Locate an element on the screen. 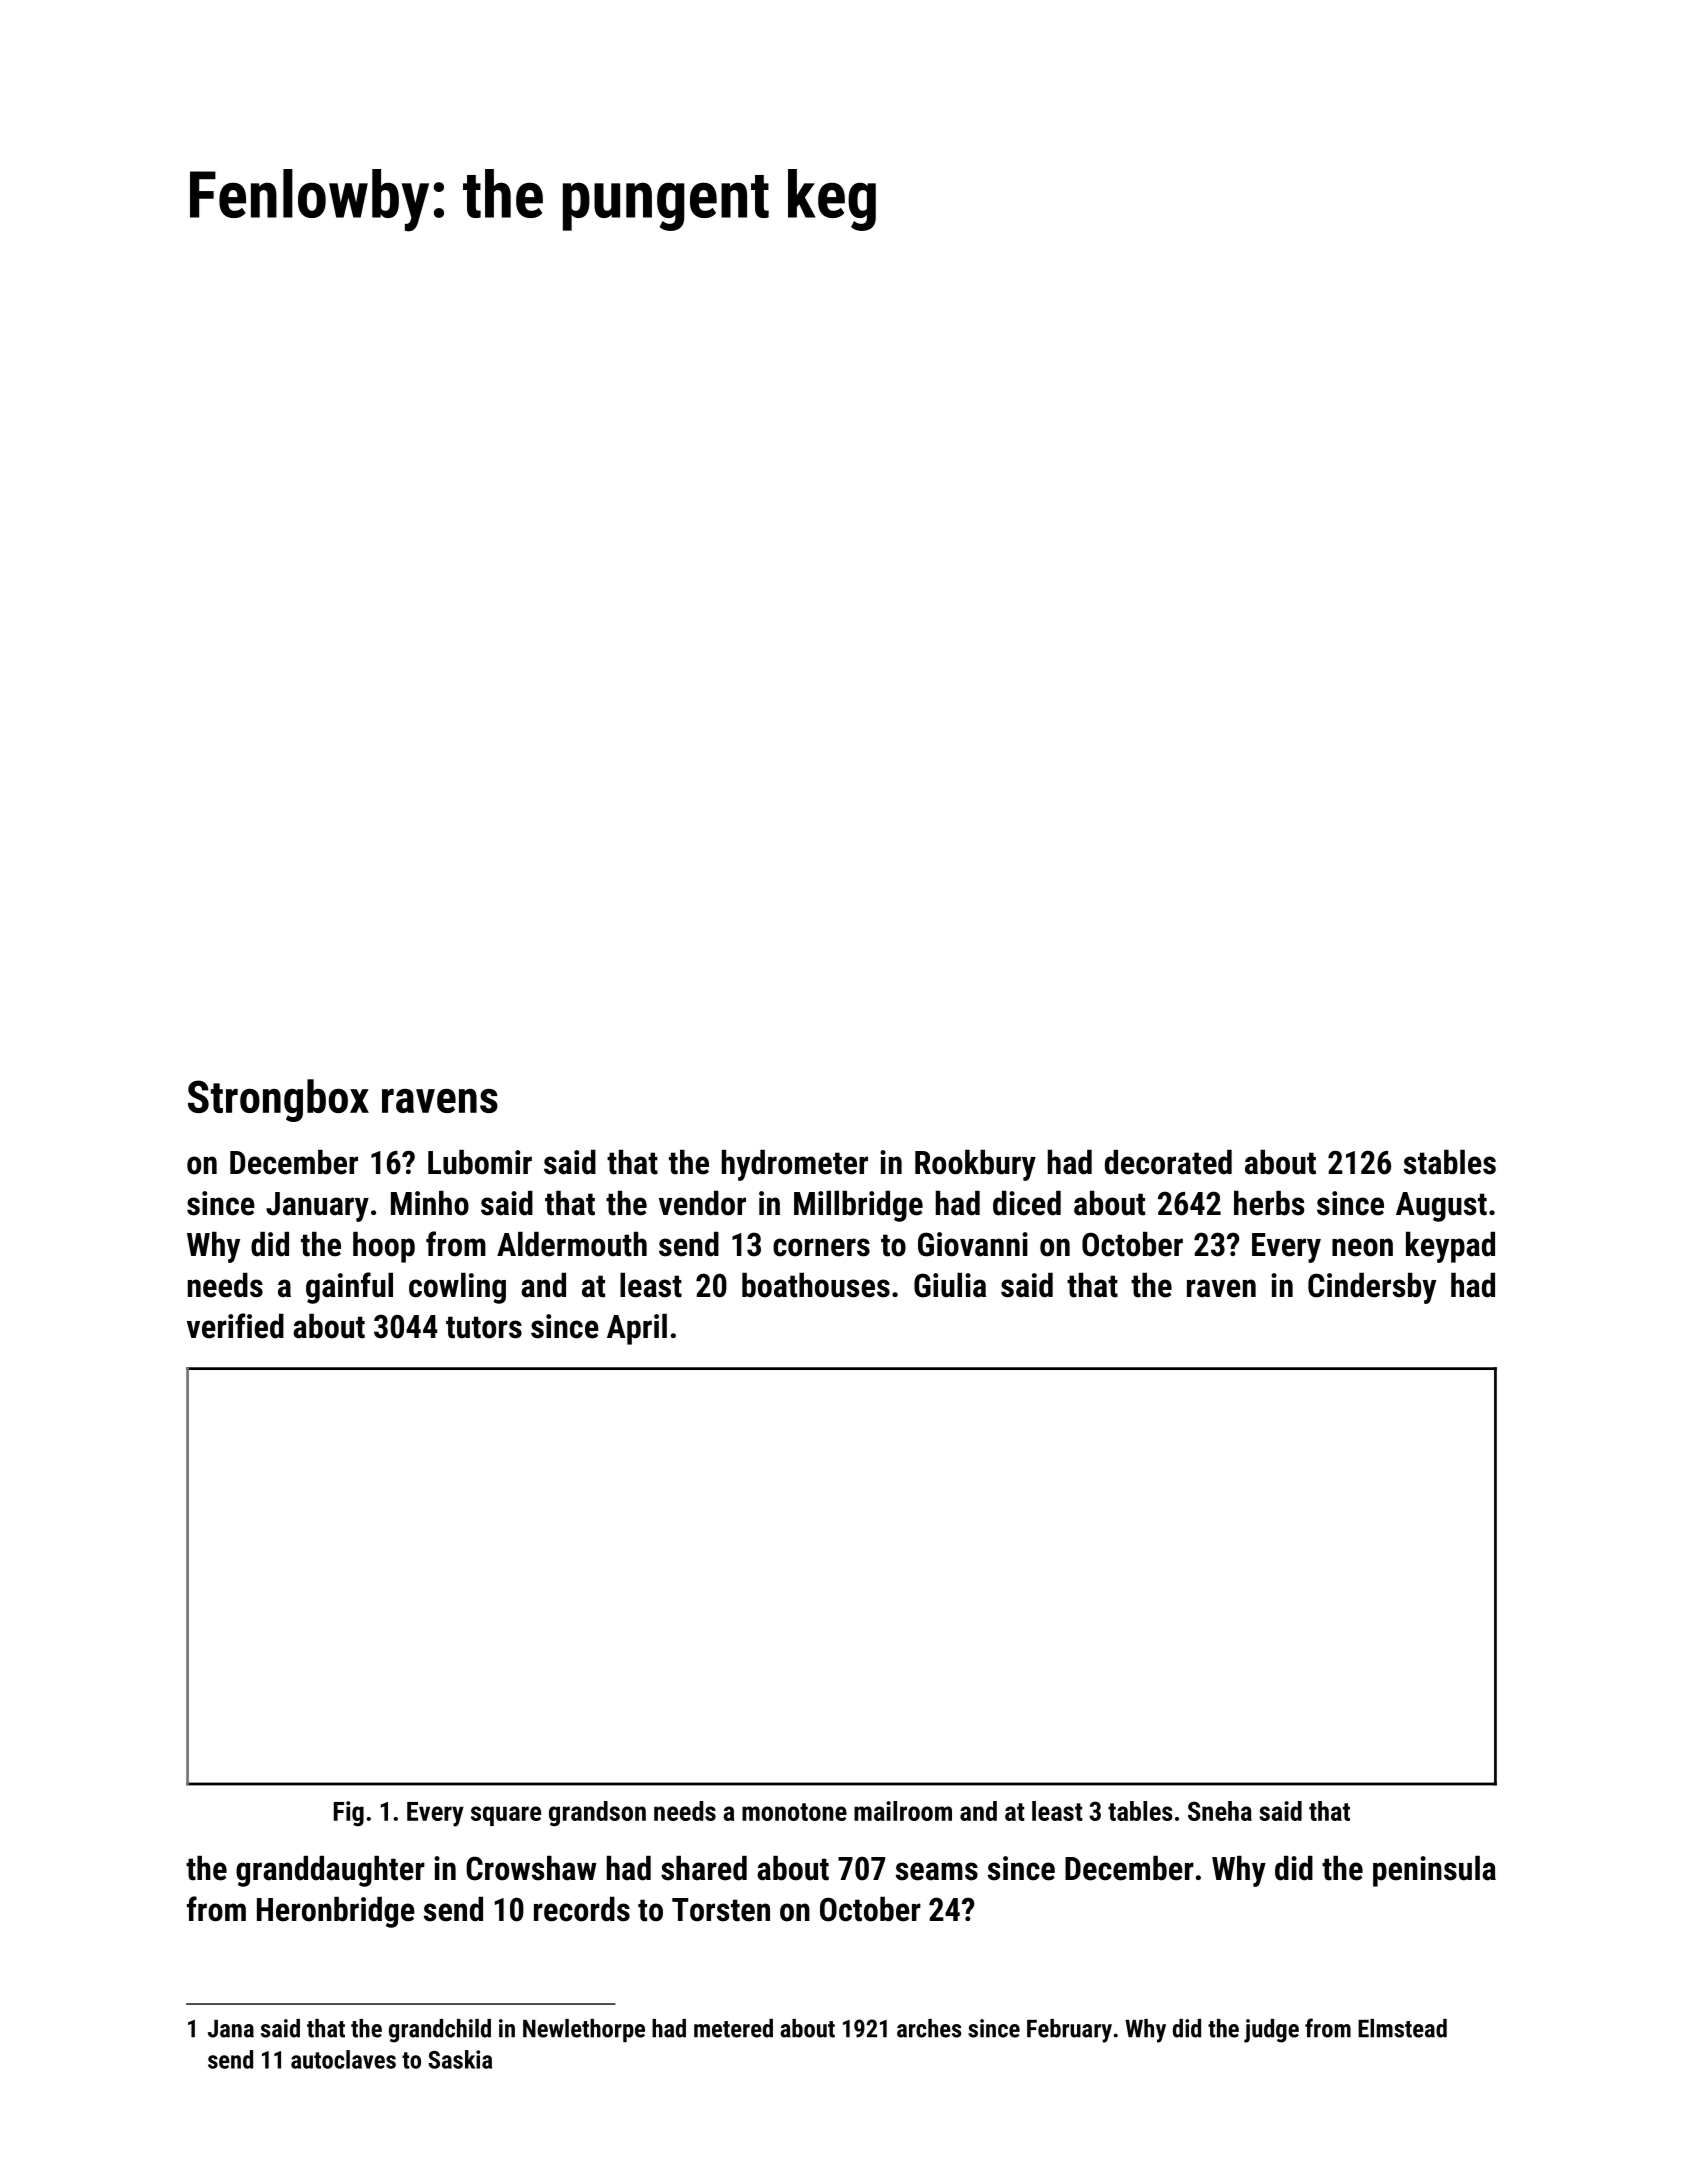 This screenshot has width=1683, height=2178. square is located at coordinates (506, 1816).
